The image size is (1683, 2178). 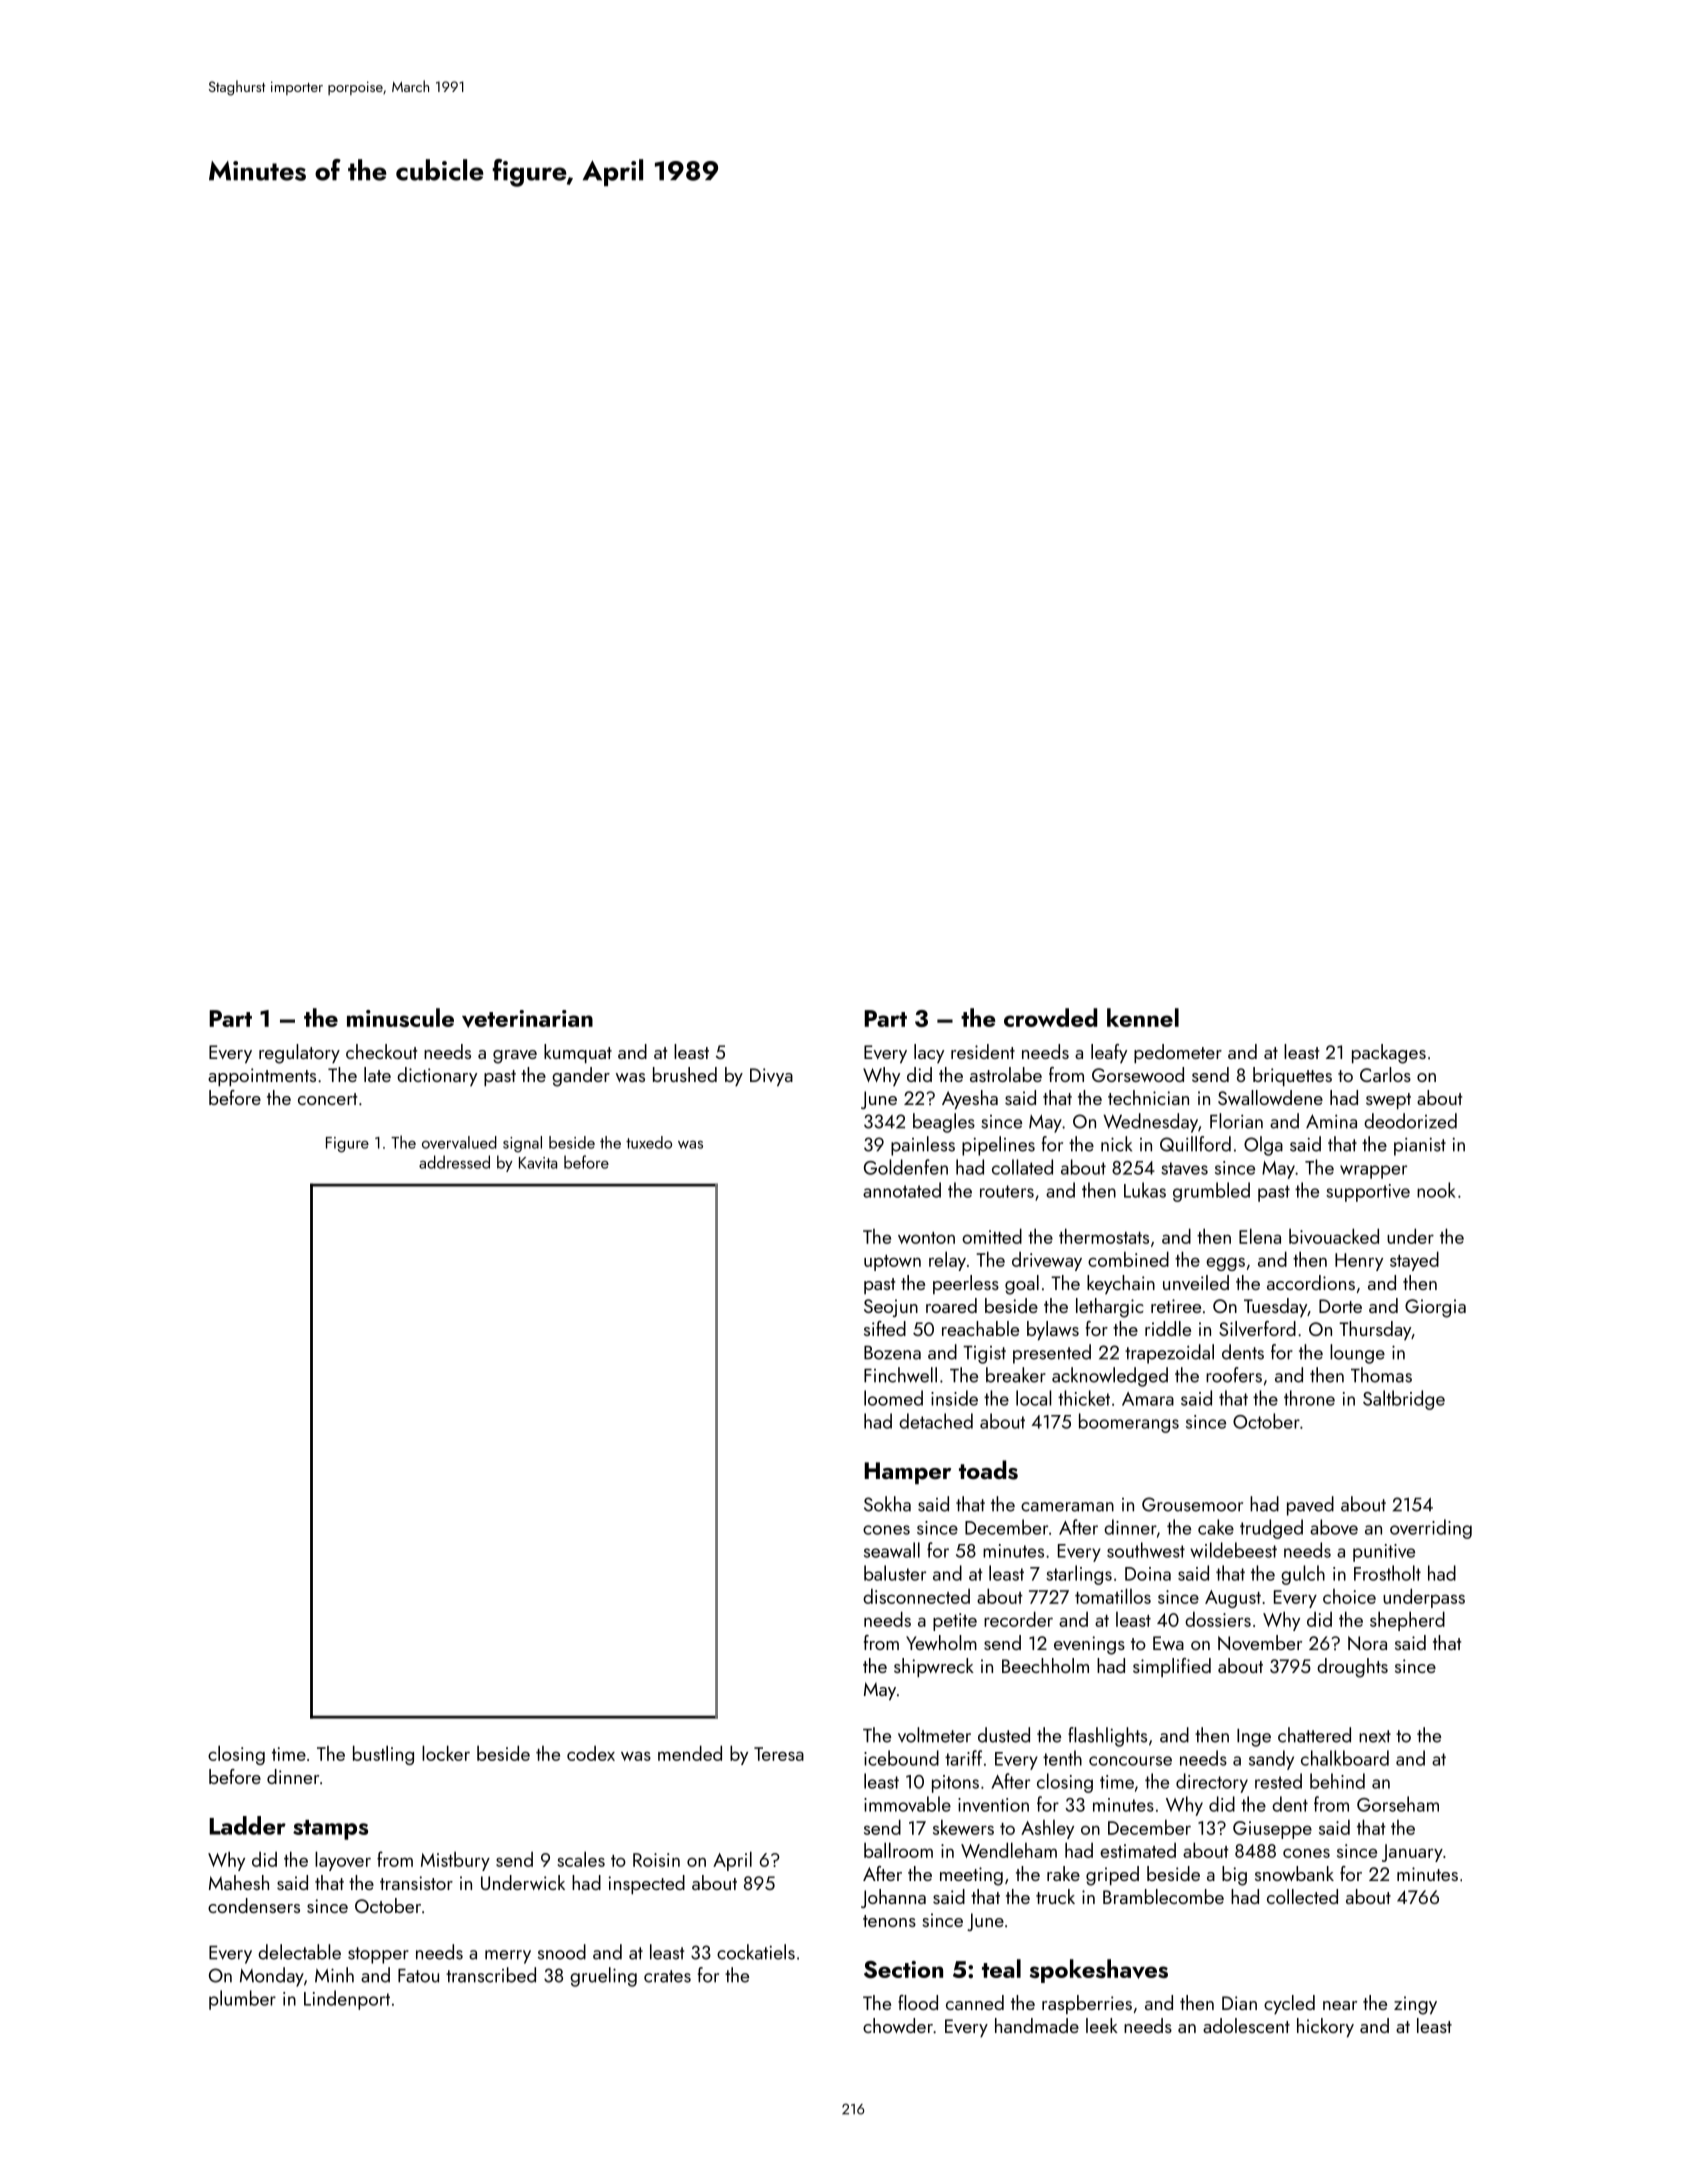 I want to click on January, so click(x=1412, y=1853).
